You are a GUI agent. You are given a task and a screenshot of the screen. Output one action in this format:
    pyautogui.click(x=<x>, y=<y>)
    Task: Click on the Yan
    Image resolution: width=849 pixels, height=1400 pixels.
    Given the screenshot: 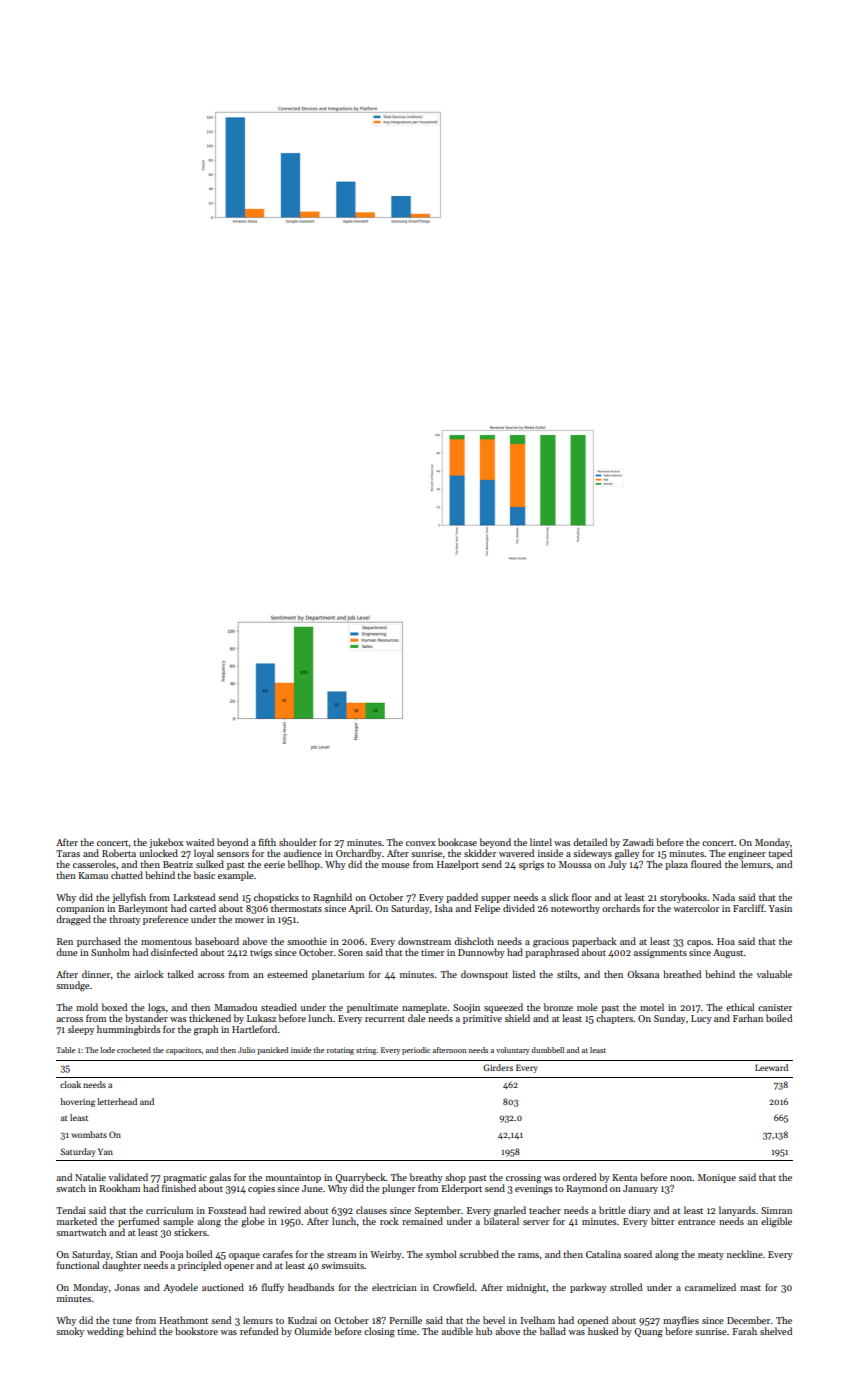 What is the action you would take?
    pyautogui.click(x=105, y=1151)
